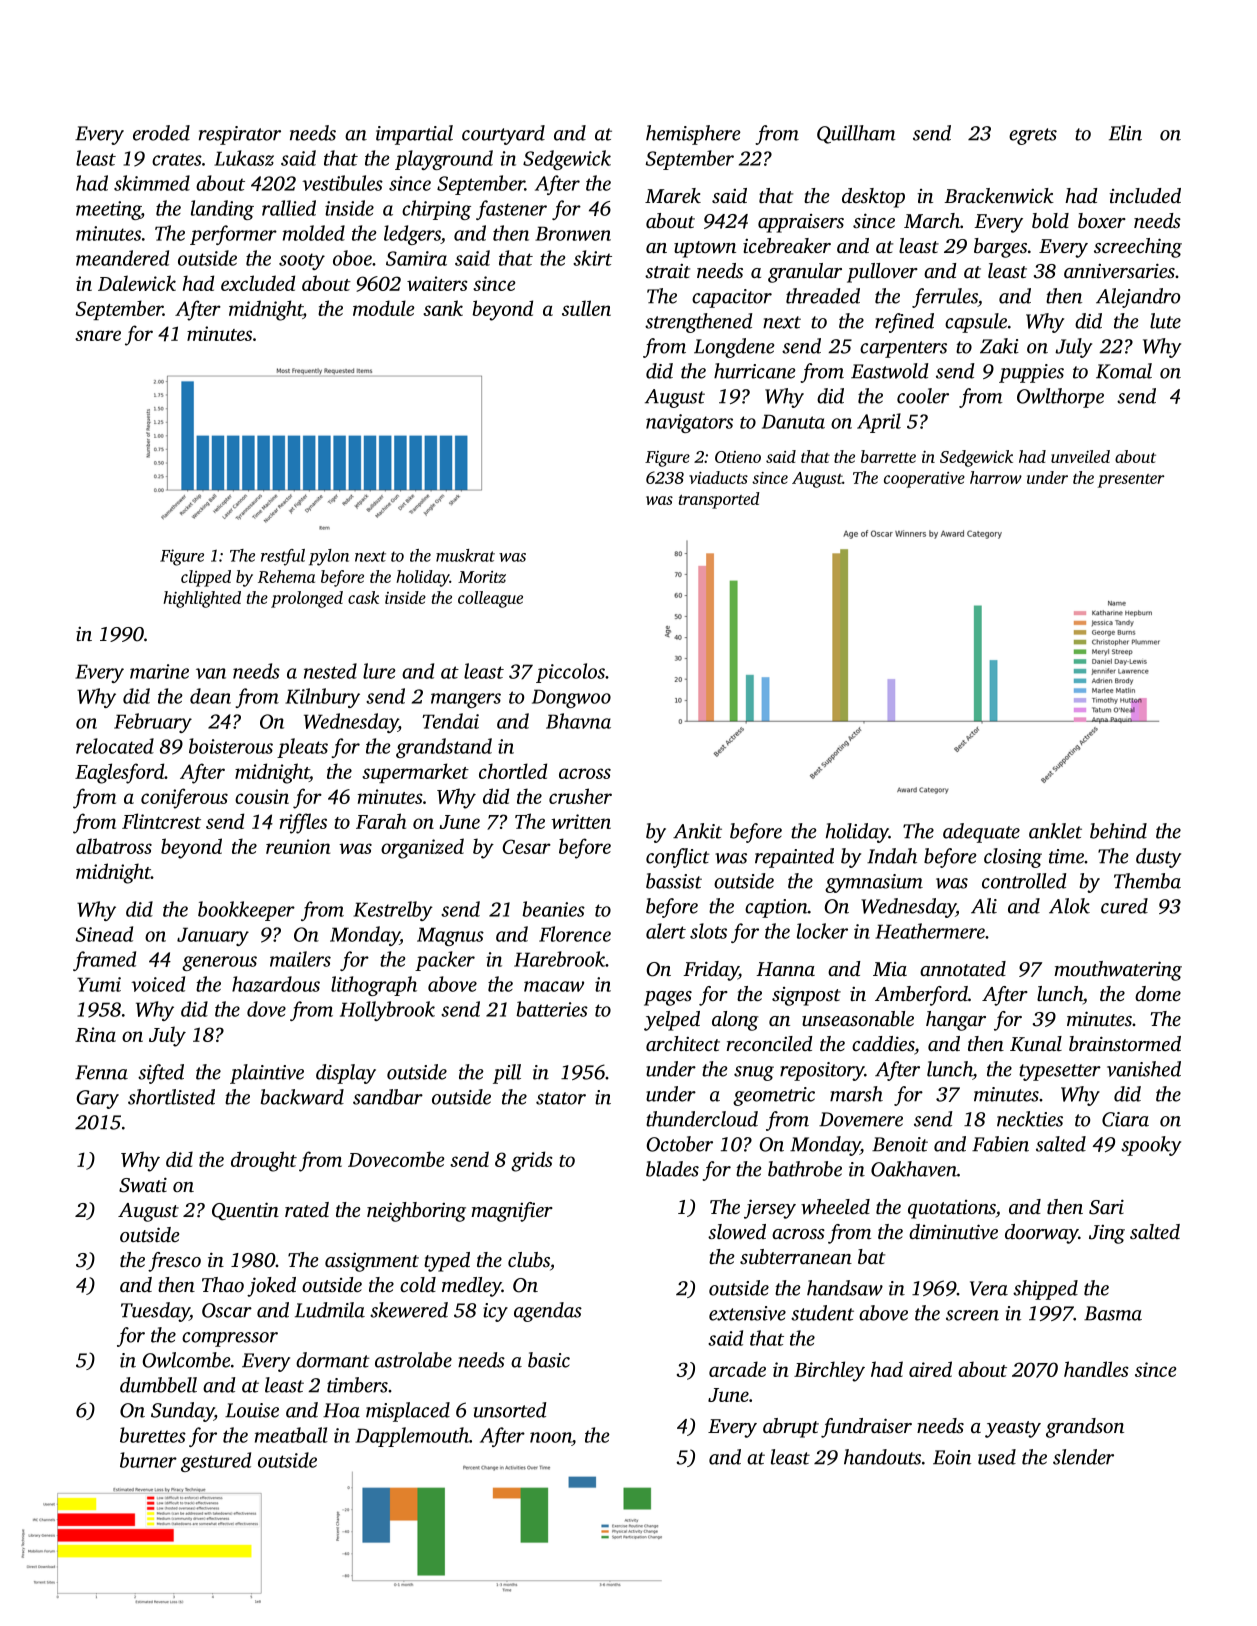  I want to click on performer, so click(233, 235).
